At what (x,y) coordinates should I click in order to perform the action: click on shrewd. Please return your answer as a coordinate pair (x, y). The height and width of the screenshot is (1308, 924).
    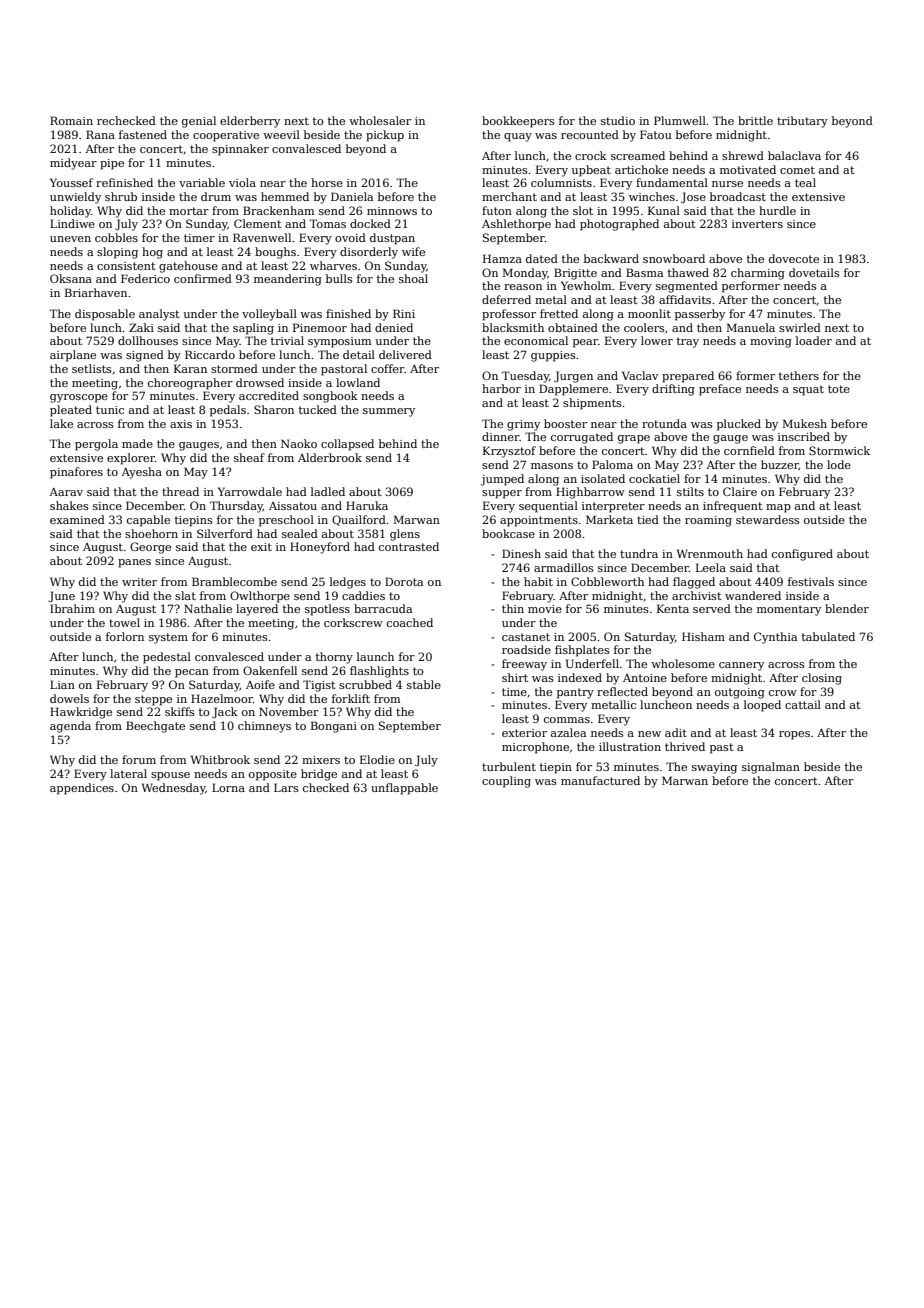
    Looking at the image, I should click on (743, 155).
